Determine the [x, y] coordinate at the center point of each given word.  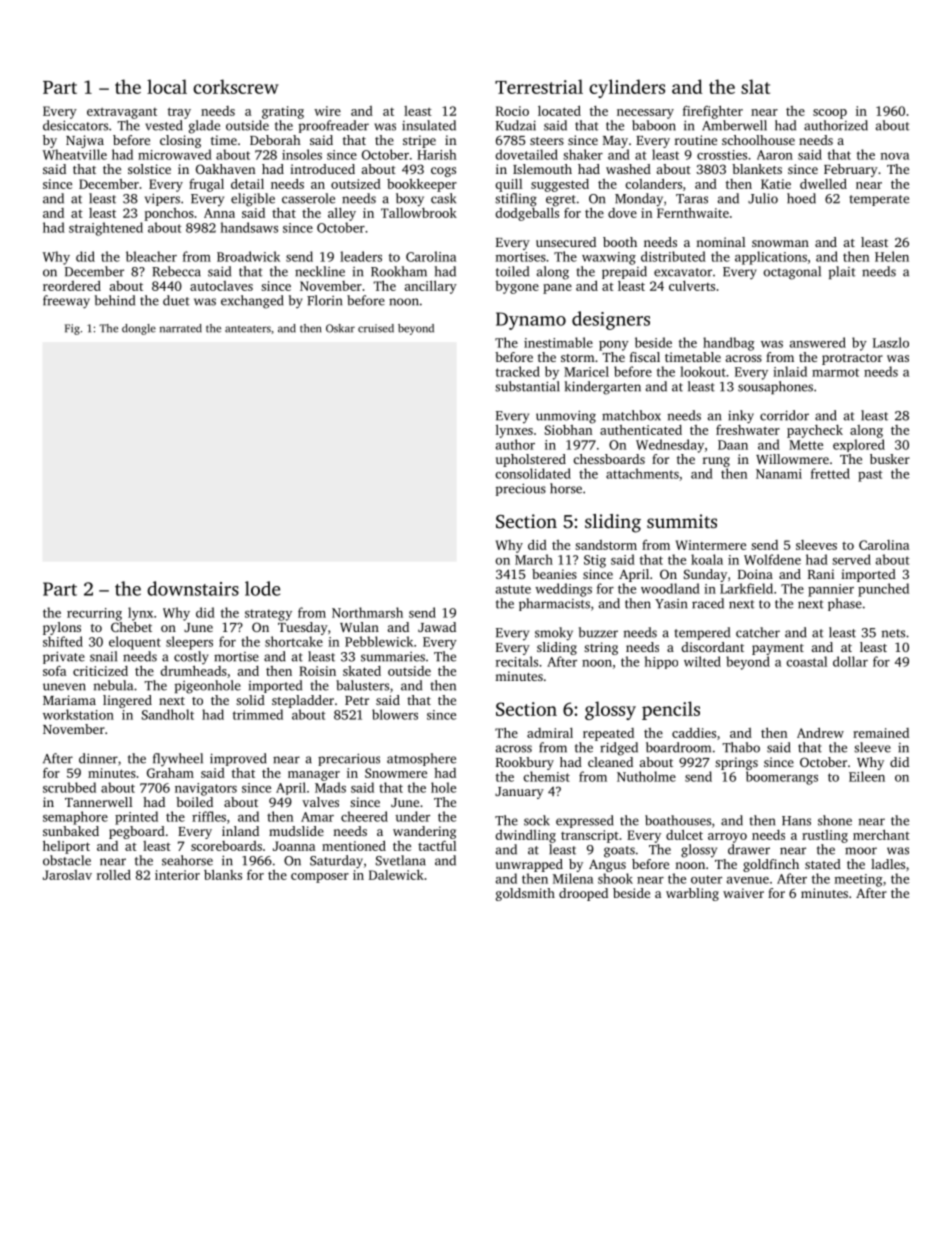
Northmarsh [367, 612]
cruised [376, 328]
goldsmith [525, 894]
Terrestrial [539, 86]
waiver [743, 893]
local [167, 86]
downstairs [193, 588]
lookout [703, 371]
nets [893, 633]
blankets [757, 169]
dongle [139, 329]
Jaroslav [67, 875]
